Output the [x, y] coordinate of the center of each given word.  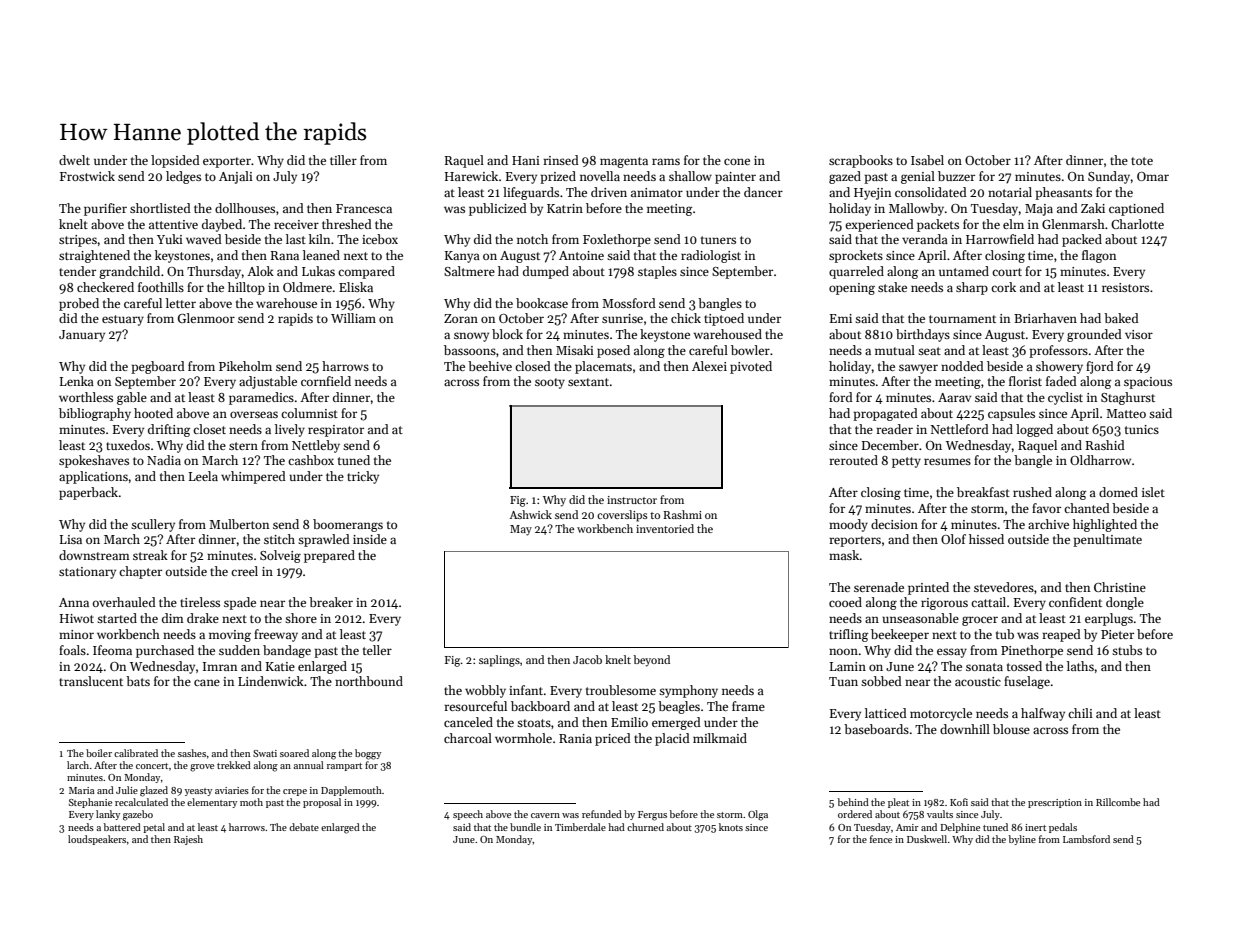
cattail [988, 602]
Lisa [71, 539]
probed [79, 304]
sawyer [918, 369]
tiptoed [724, 319]
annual [309, 765]
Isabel [927, 160]
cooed [845, 602]
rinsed [561, 160]
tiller [343, 160]
